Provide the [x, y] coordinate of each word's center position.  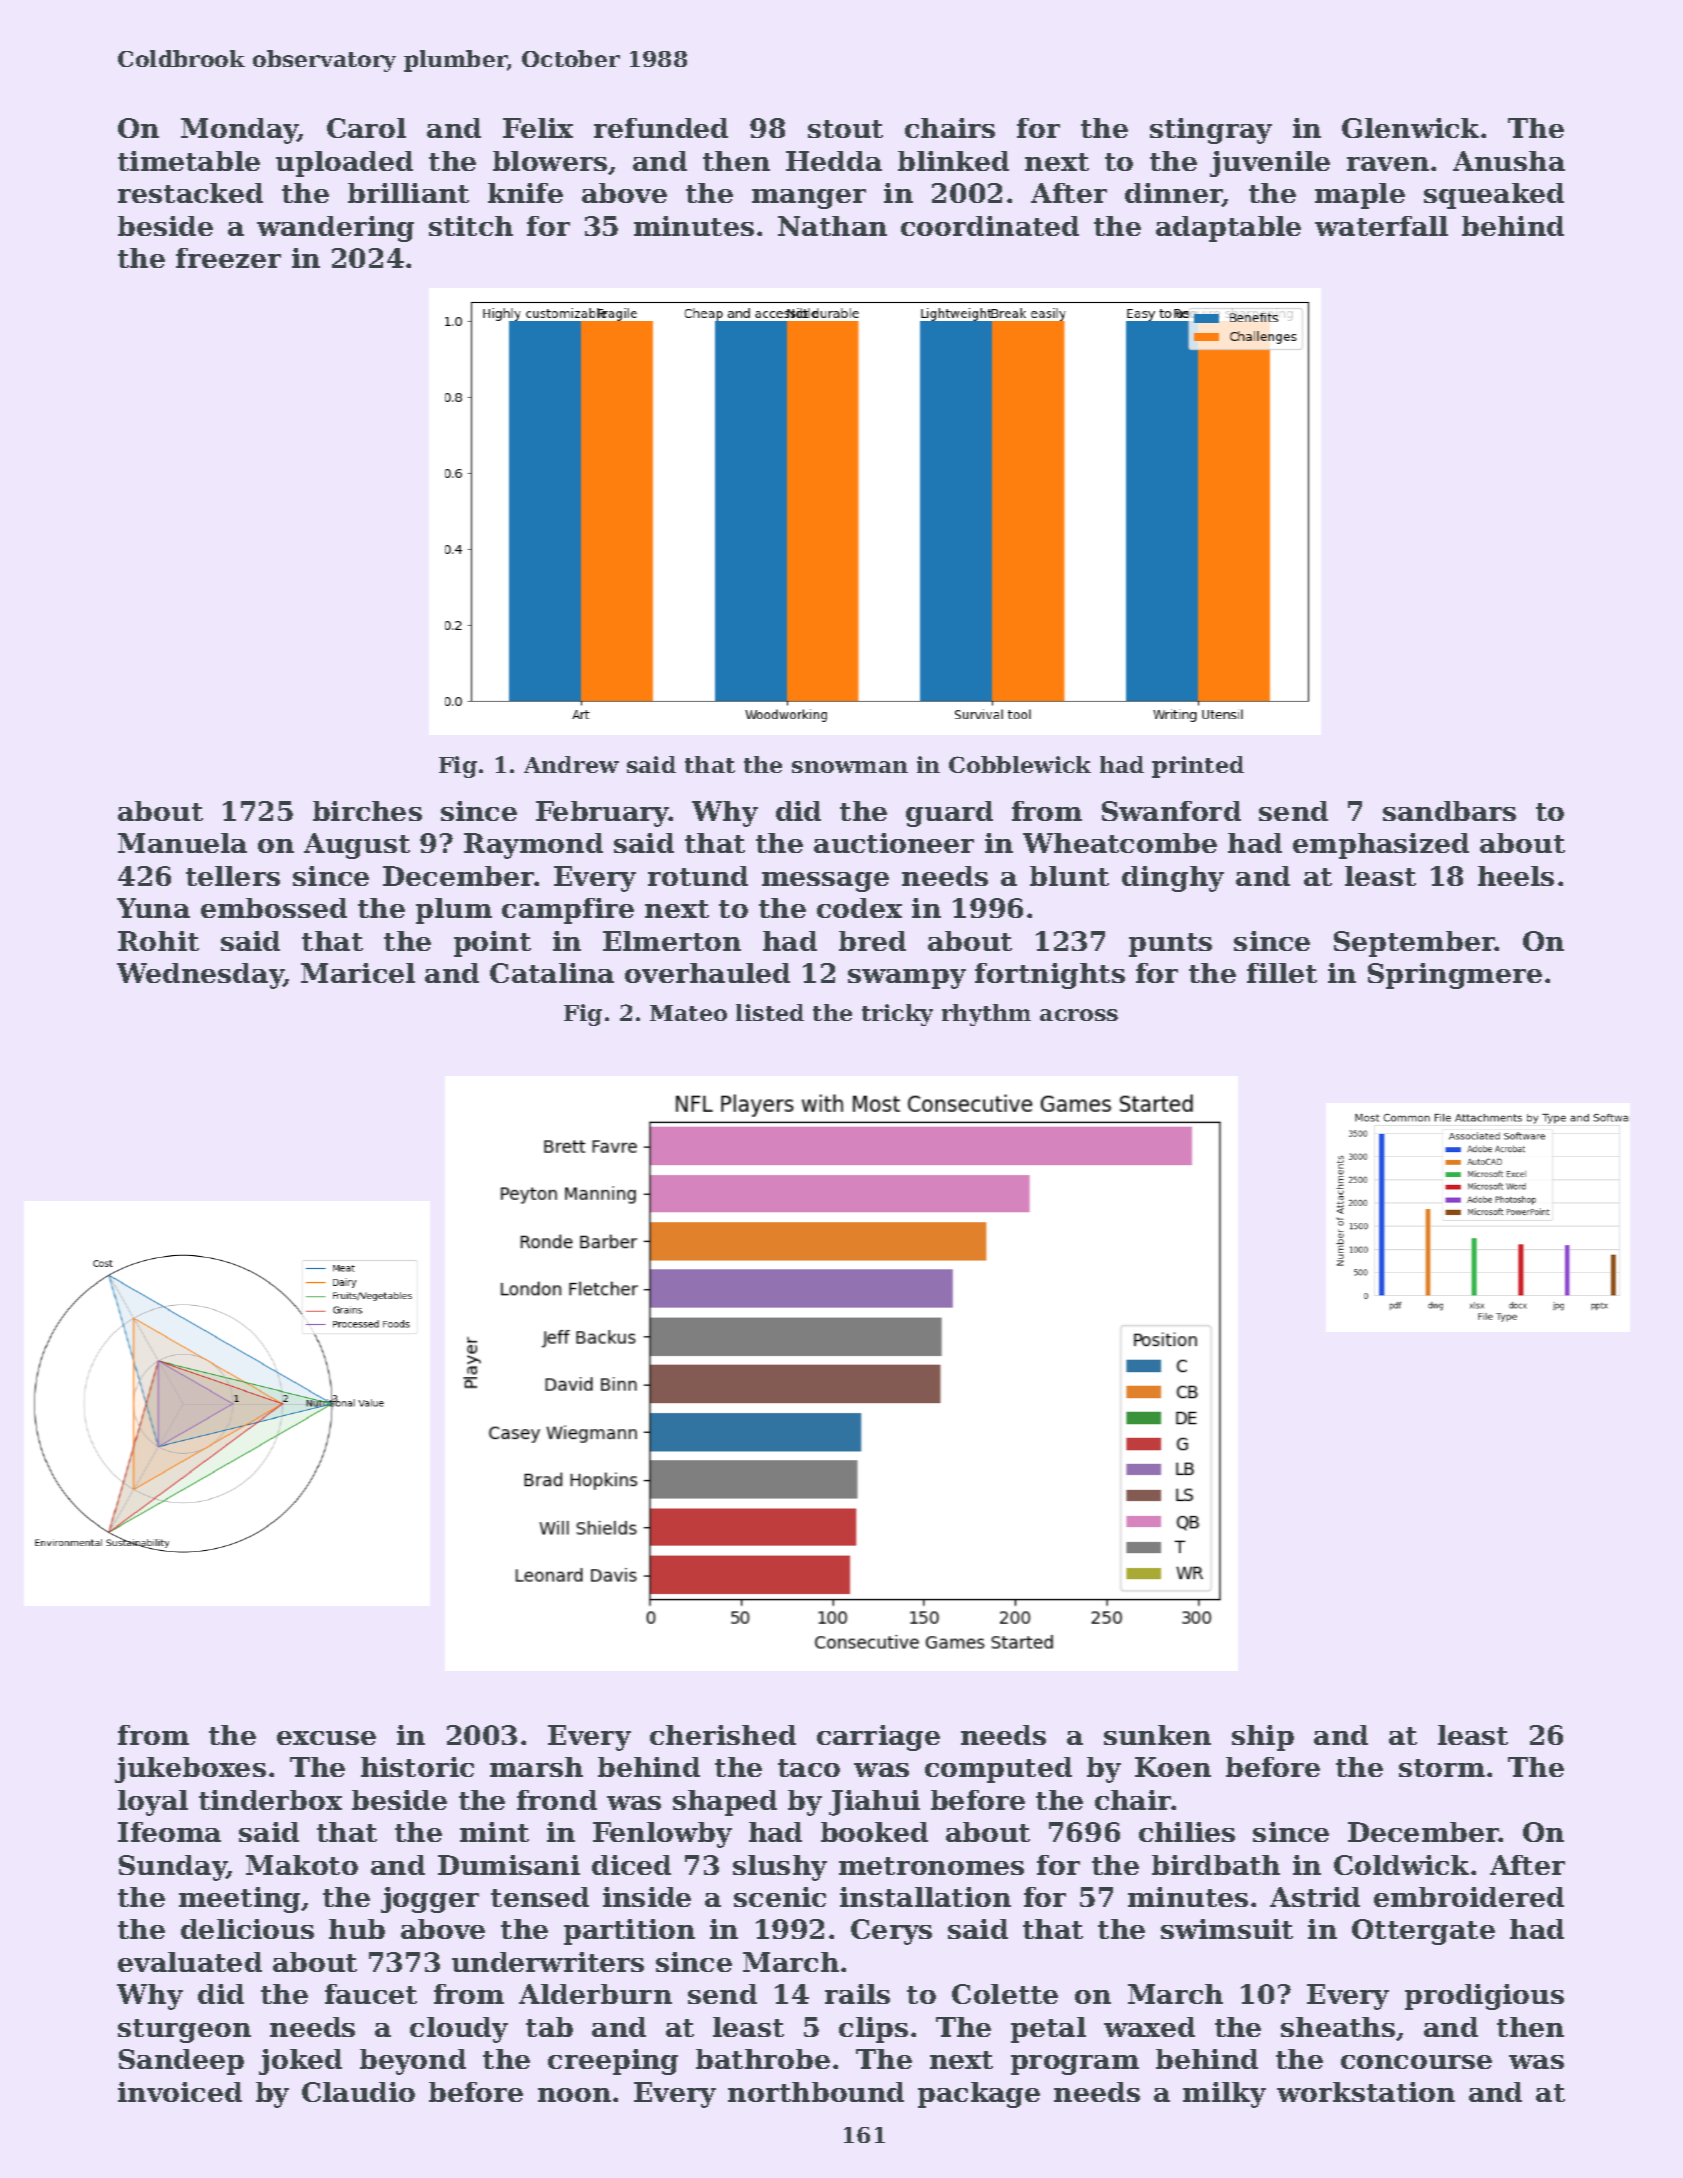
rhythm [986, 1015]
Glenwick [1410, 128]
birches [367, 811]
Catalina [552, 973]
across [1079, 1015]
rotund [698, 876]
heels [1516, 876]
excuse [326, 1738]
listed [770, 1012]
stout [845, 129]
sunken [1157, 1735]
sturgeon [184, 2031]
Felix [538, 128]
